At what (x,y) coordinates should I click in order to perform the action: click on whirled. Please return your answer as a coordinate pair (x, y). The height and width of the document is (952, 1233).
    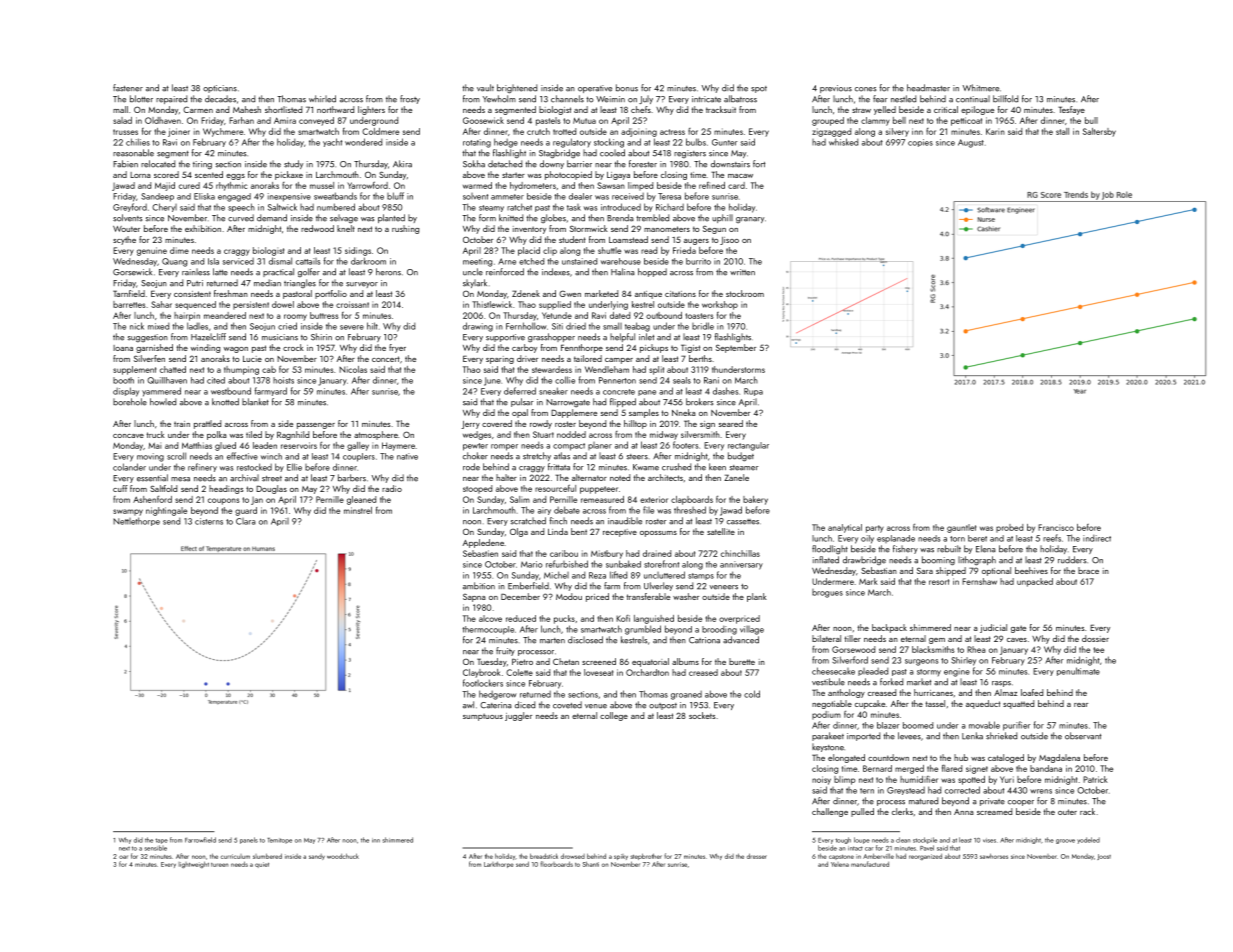
    Looking at the image, I should click on (322, 99).
